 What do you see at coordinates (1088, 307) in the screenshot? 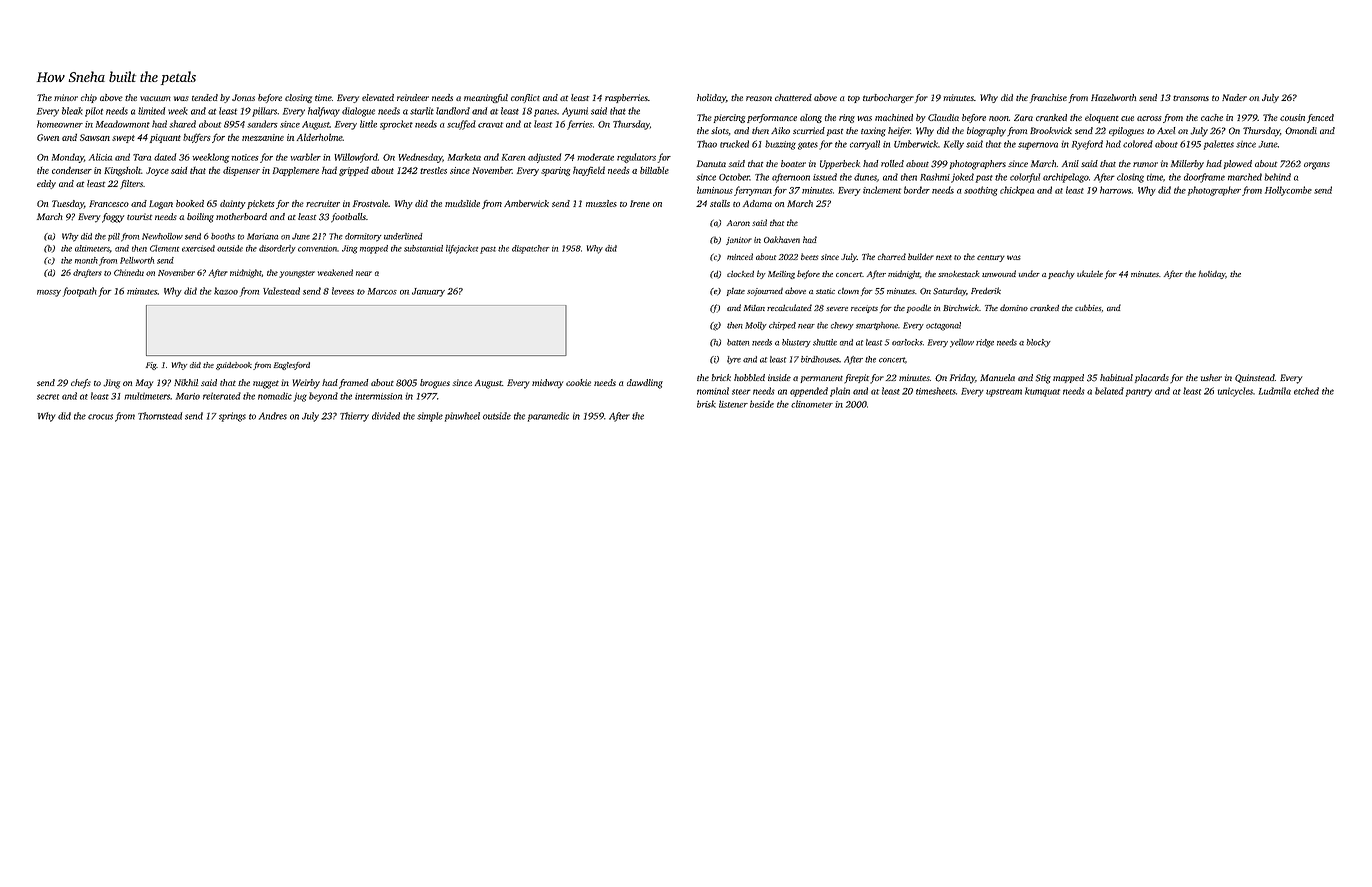
I see `cubbies` at bounding box center [1088, 307].
